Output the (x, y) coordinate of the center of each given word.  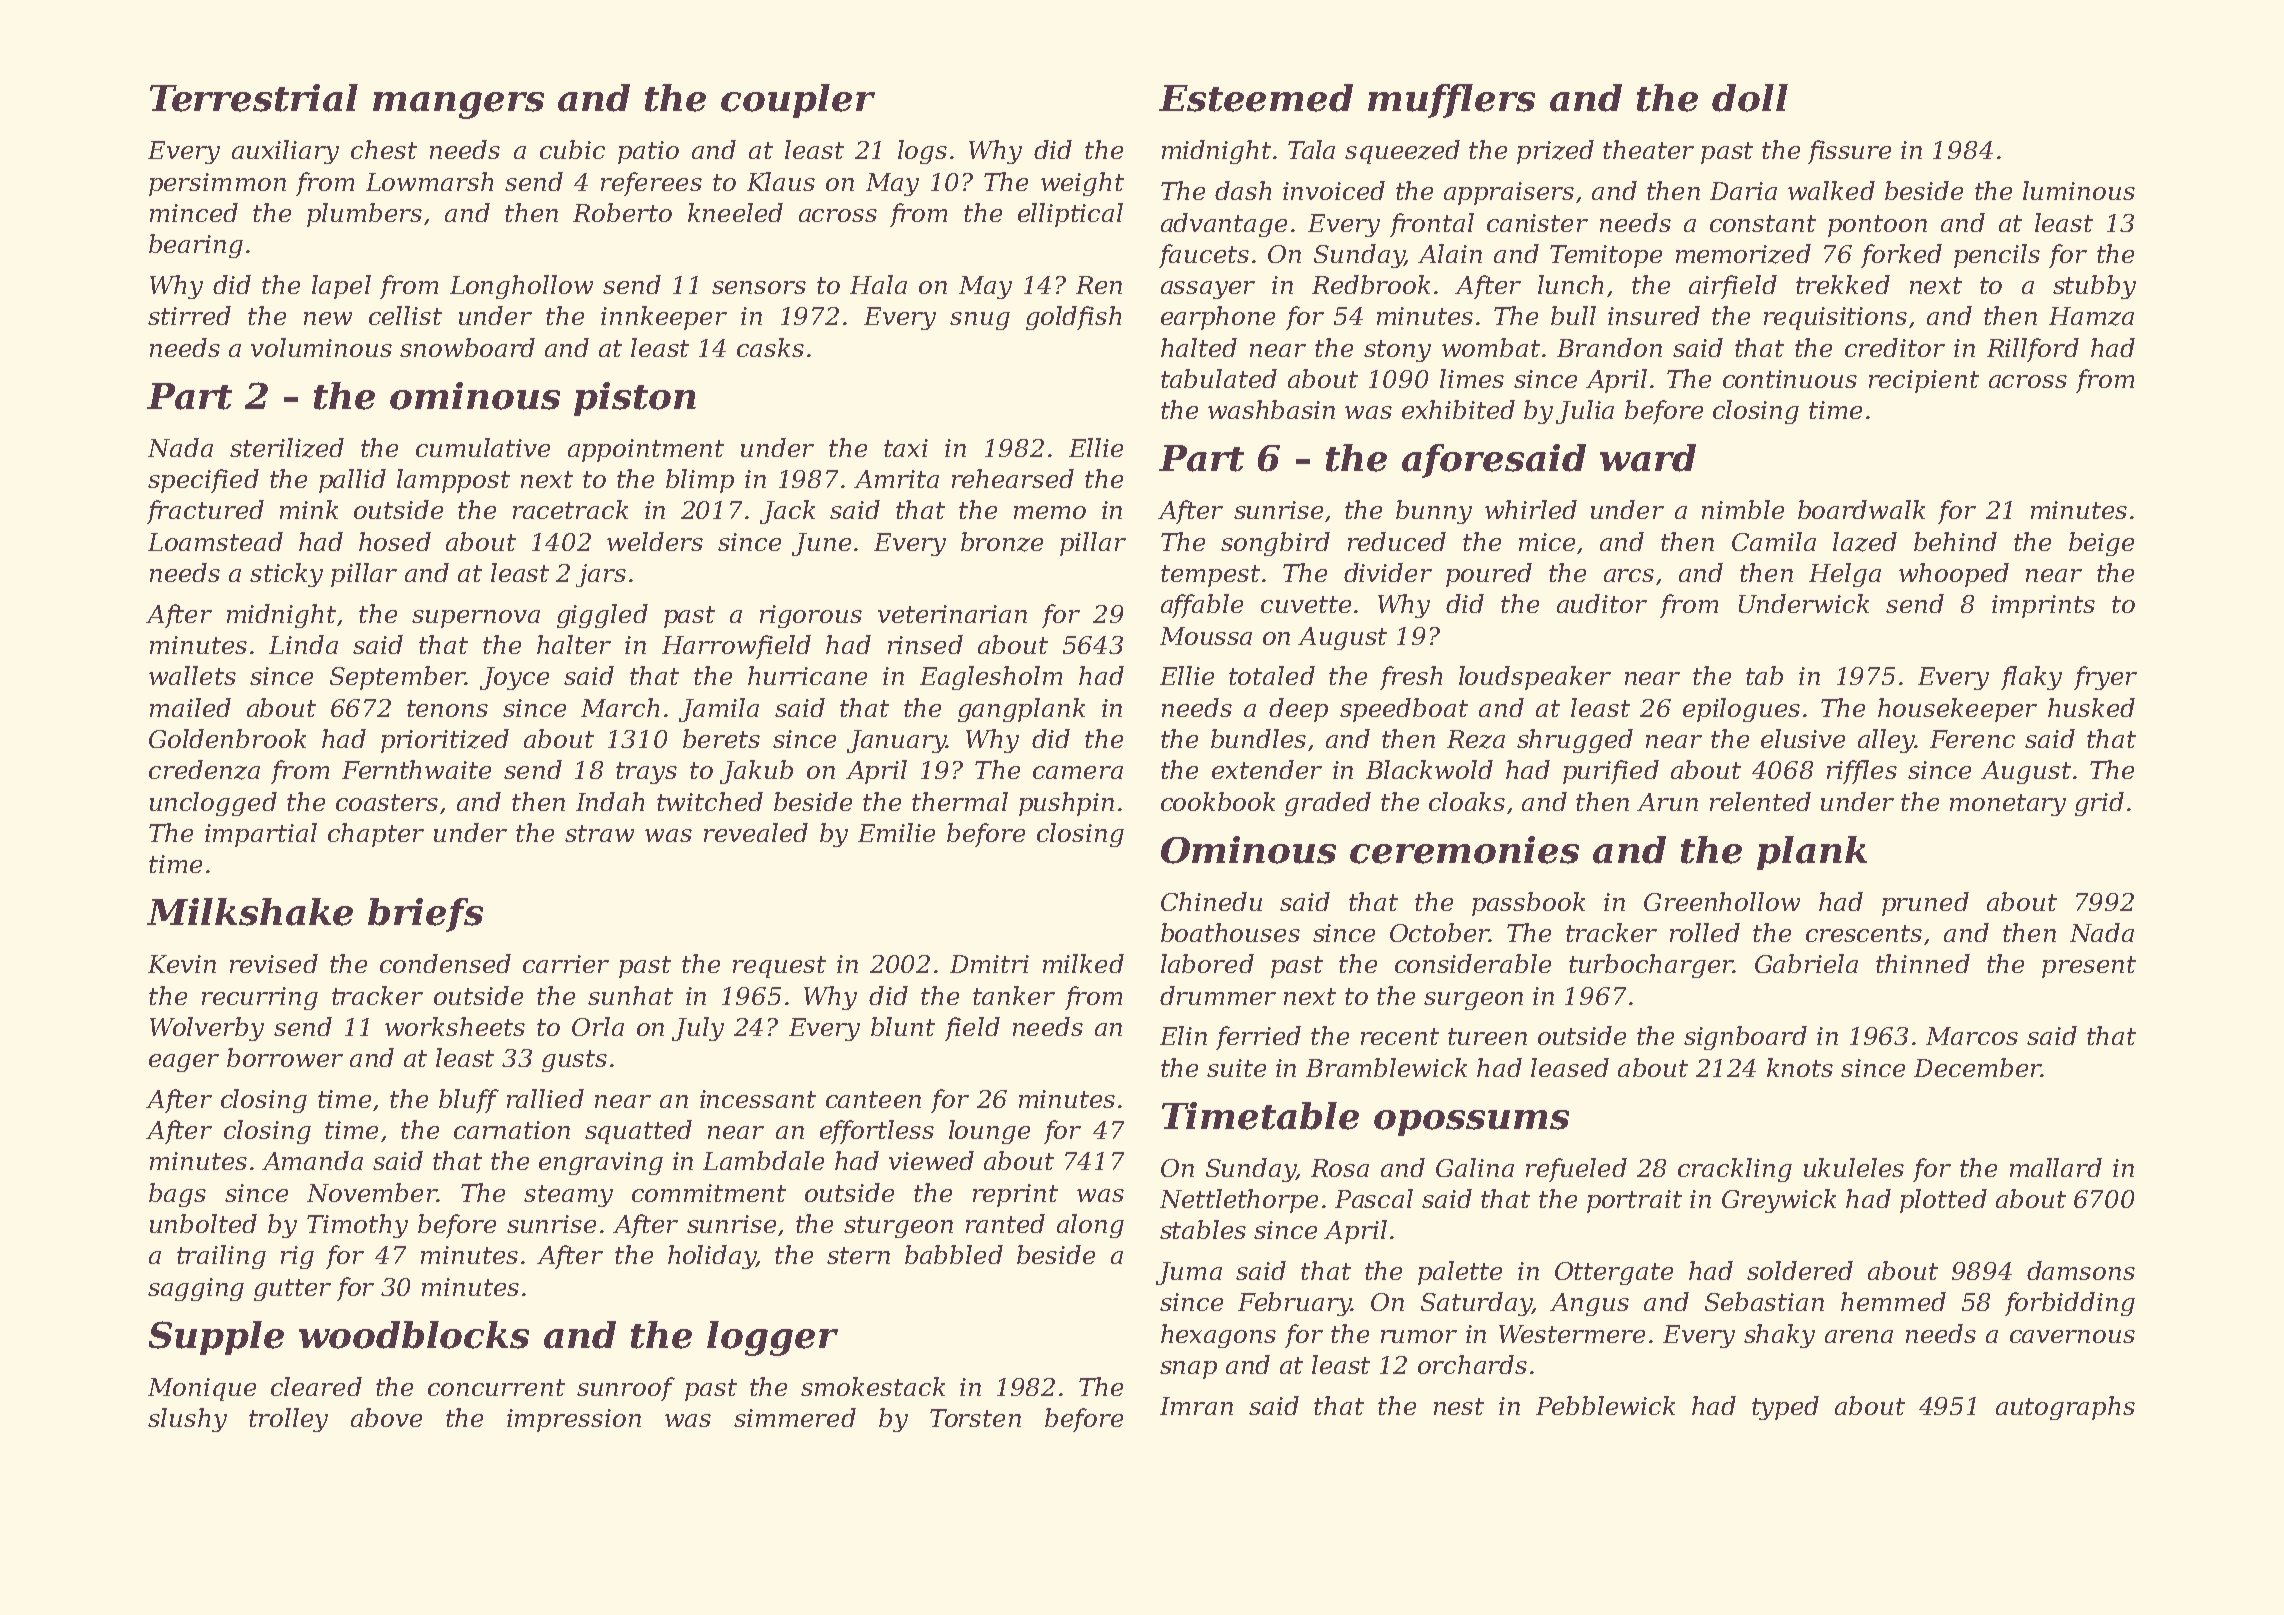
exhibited (1458, 409)
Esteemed (1256, 98)
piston (635, 399)
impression (574, 1420)
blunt (903, 1026)
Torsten (975, 1418)
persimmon (217, 184)
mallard (2056, 1167)
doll (1750, 98)
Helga (1845, 575)
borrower (285, 1057)
